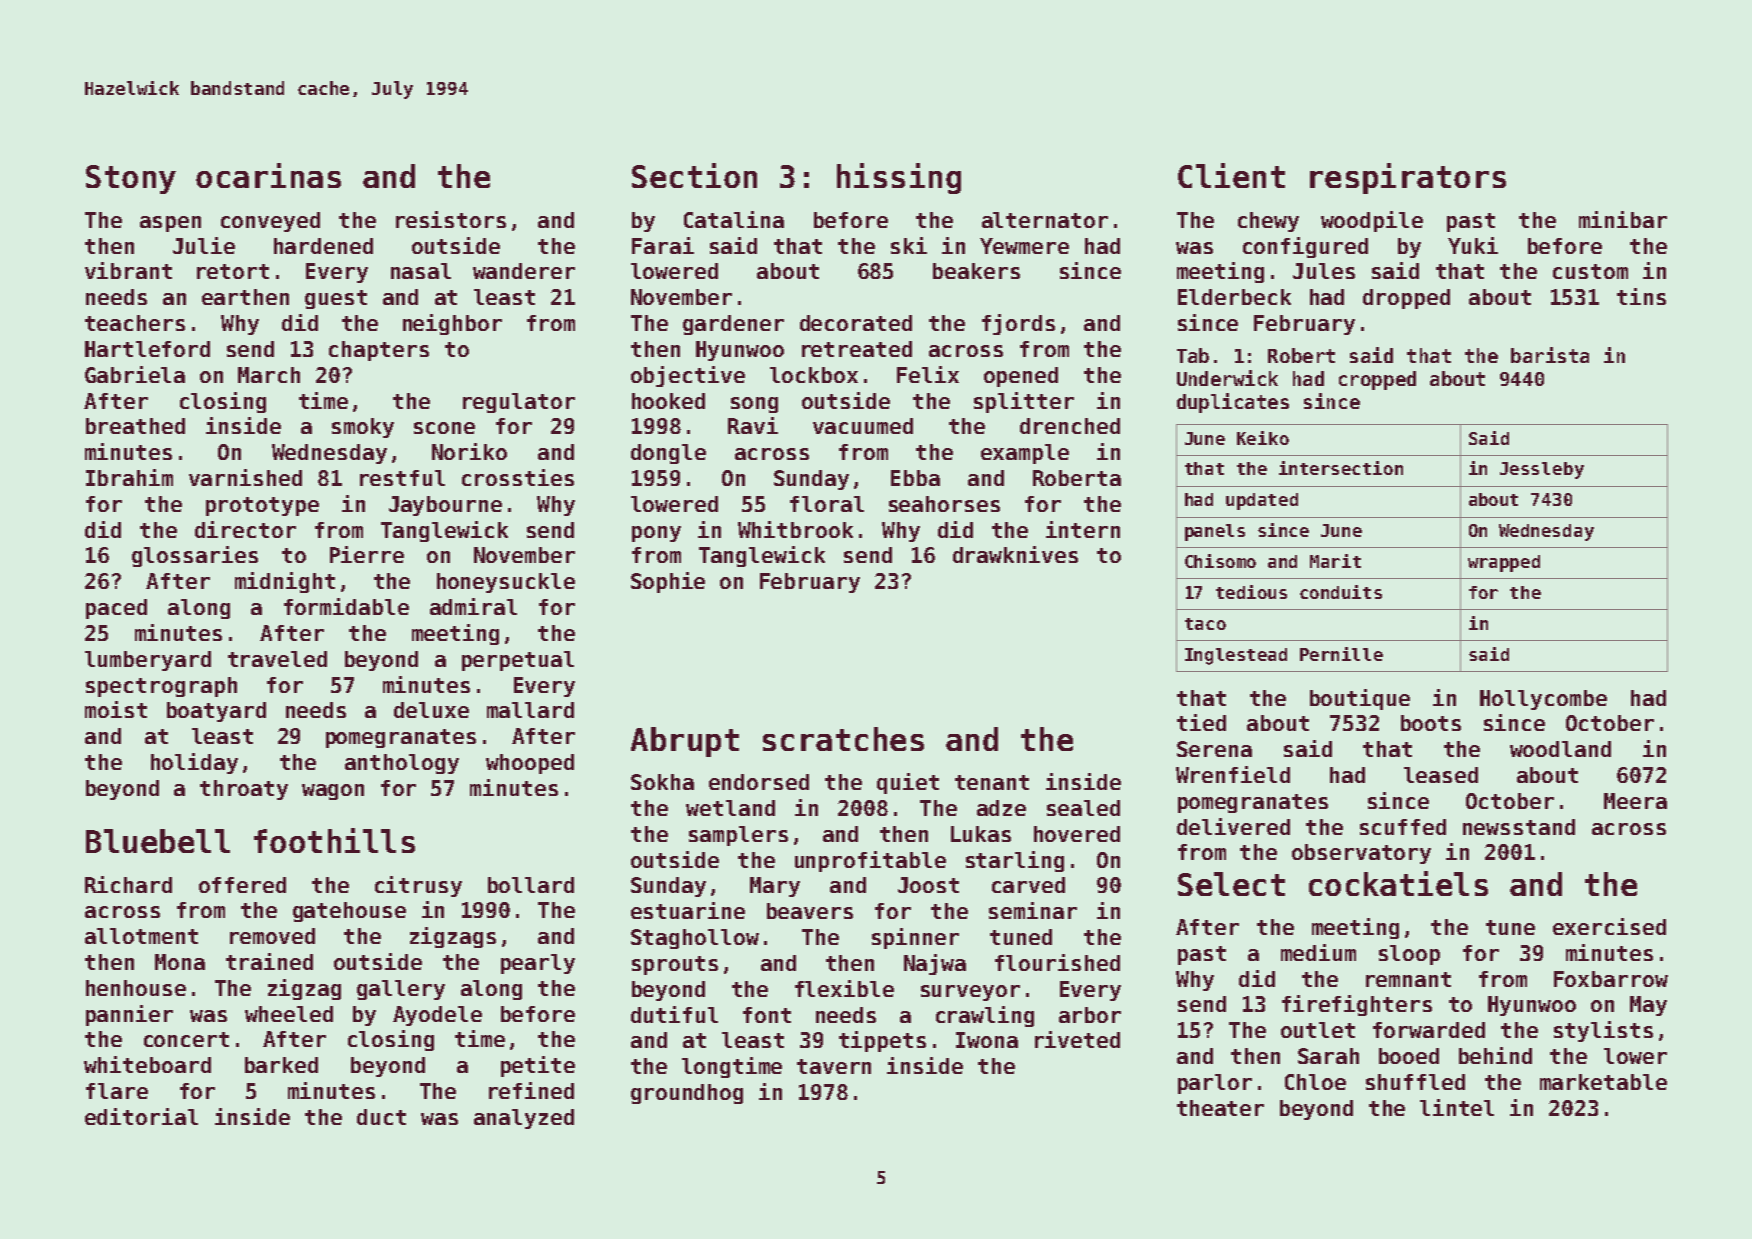 This screenshot has width=1752, height=1239. Describe the element at coordinates (662, 782) in the screenshot. I see `Sokha` at that location.
